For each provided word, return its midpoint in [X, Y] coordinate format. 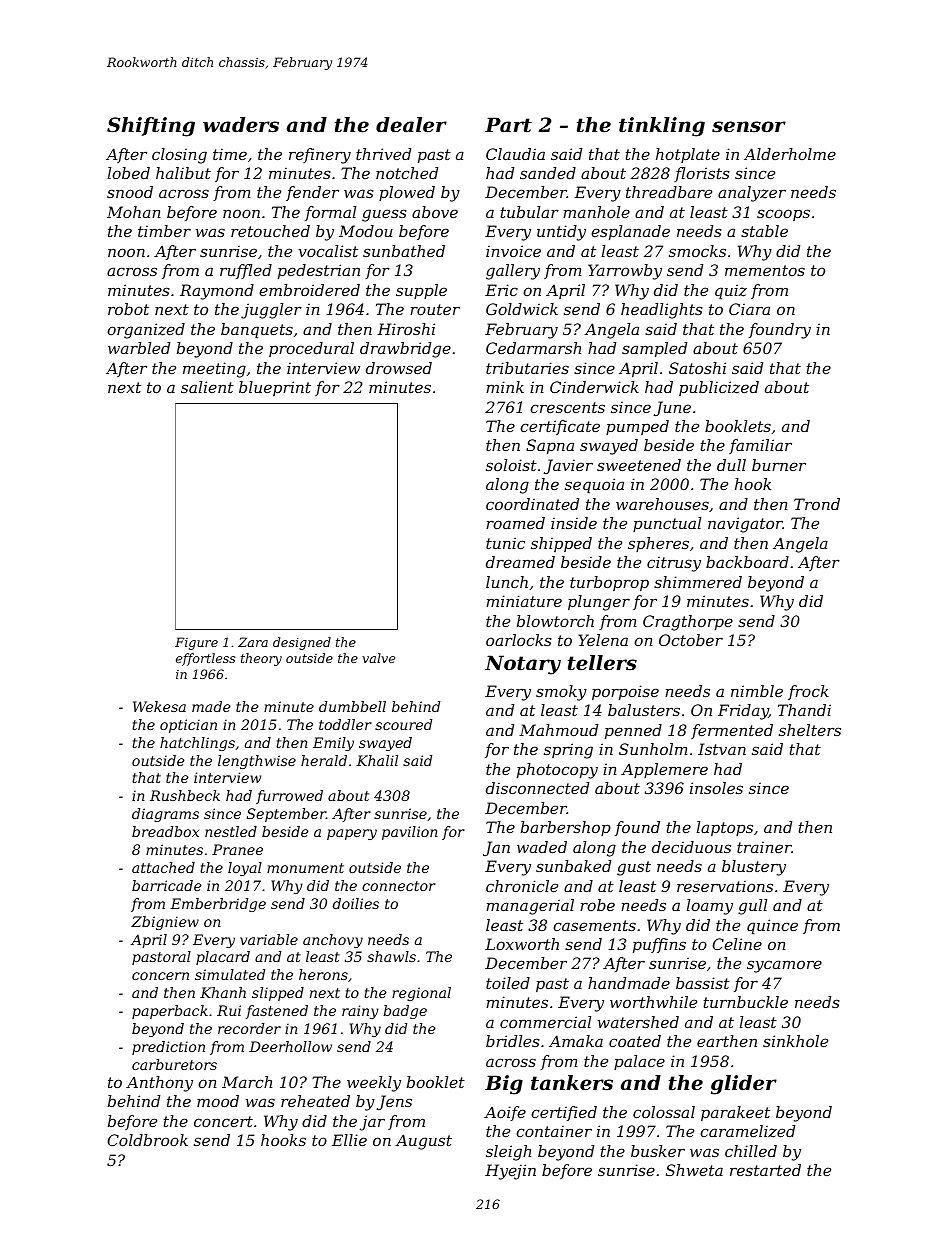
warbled [139, 348]
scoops [783, 215]
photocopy [557, 771]
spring [568, 751]
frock [808, 692]
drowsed [399, 368]
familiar [760, 446]
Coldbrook [148, 1140]
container [554, 1131]
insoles [716, 788]
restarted [765, 1170]
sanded [548, 173]
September [286, 815]
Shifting [151, 127]
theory [261, 659]
